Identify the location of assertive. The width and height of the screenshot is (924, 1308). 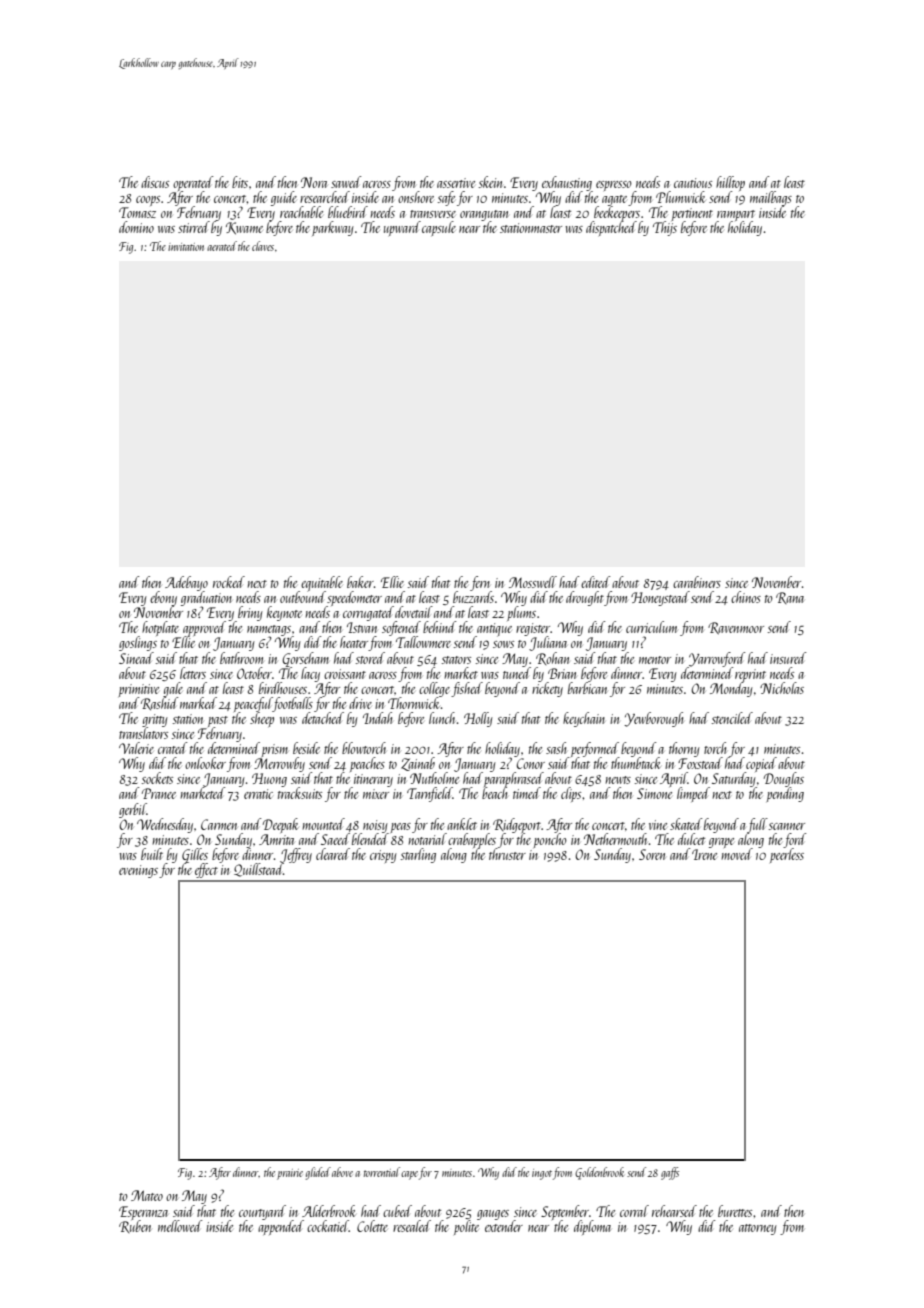
(456, 183).
